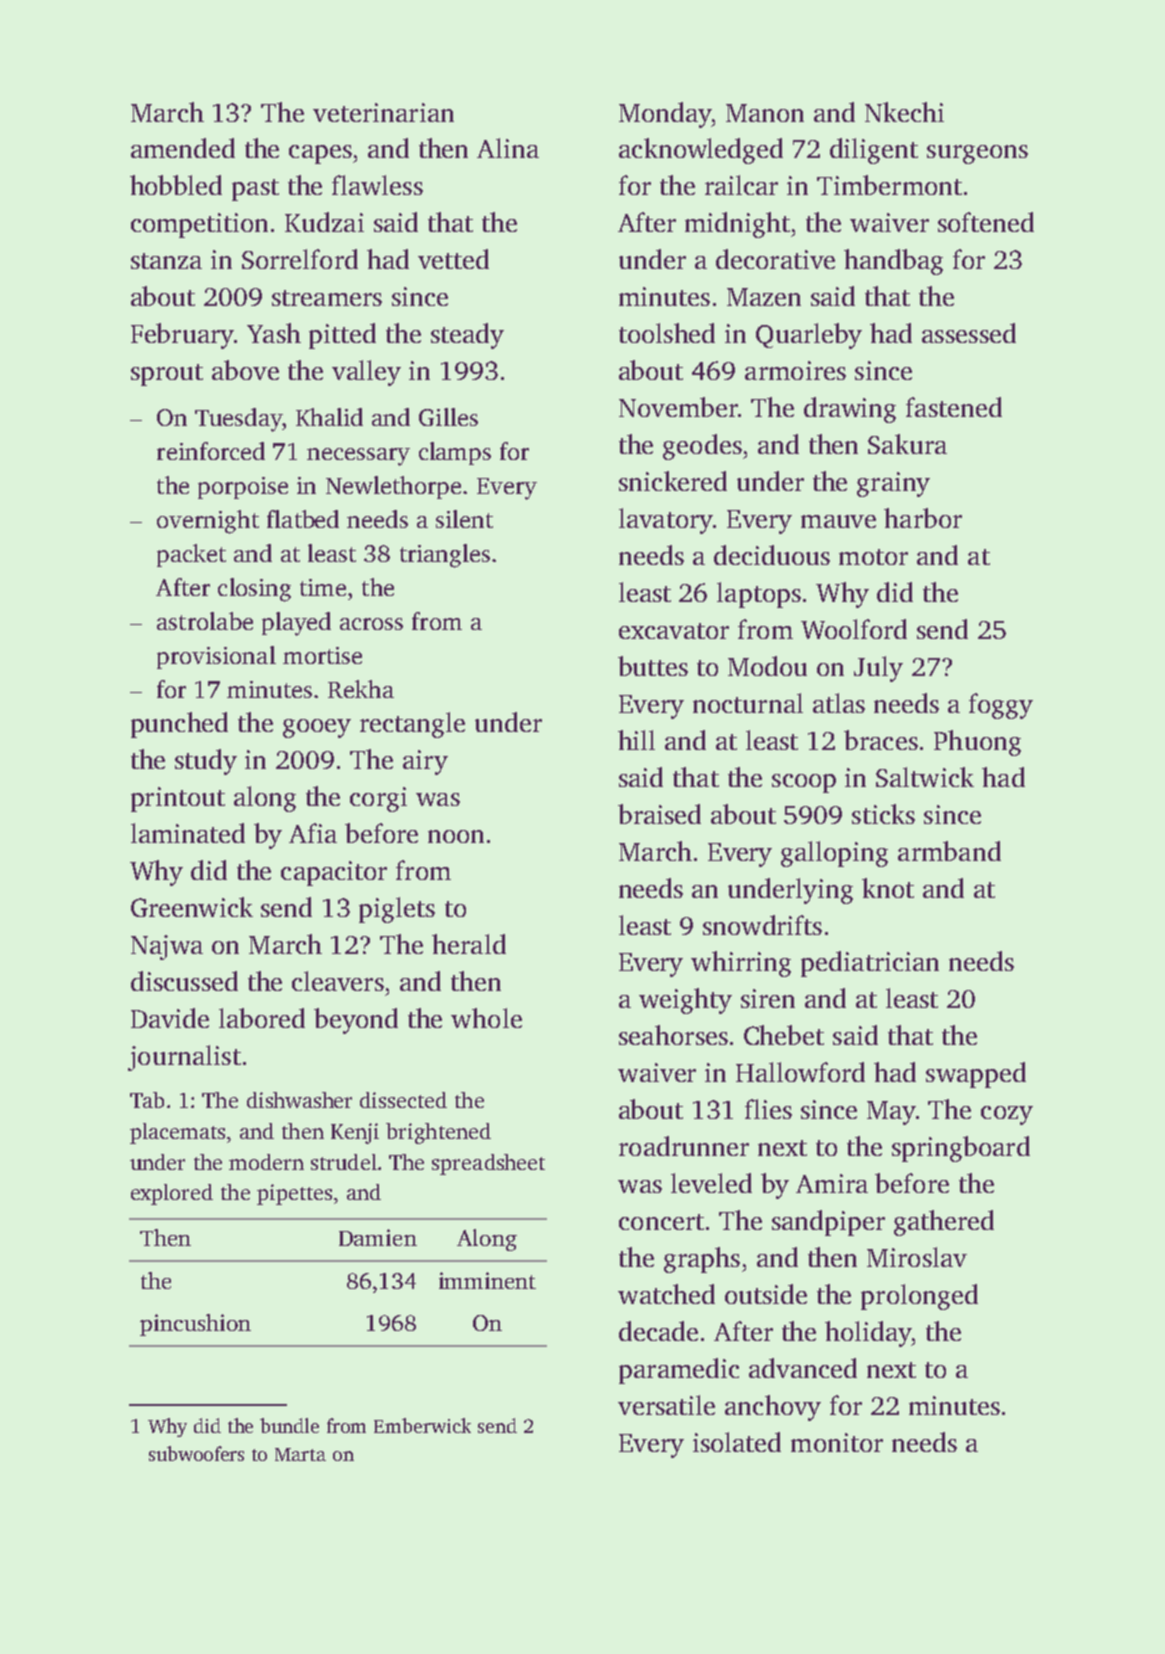 The image size is (1165, 1654). I want to click on armband, so click(949, 851).
